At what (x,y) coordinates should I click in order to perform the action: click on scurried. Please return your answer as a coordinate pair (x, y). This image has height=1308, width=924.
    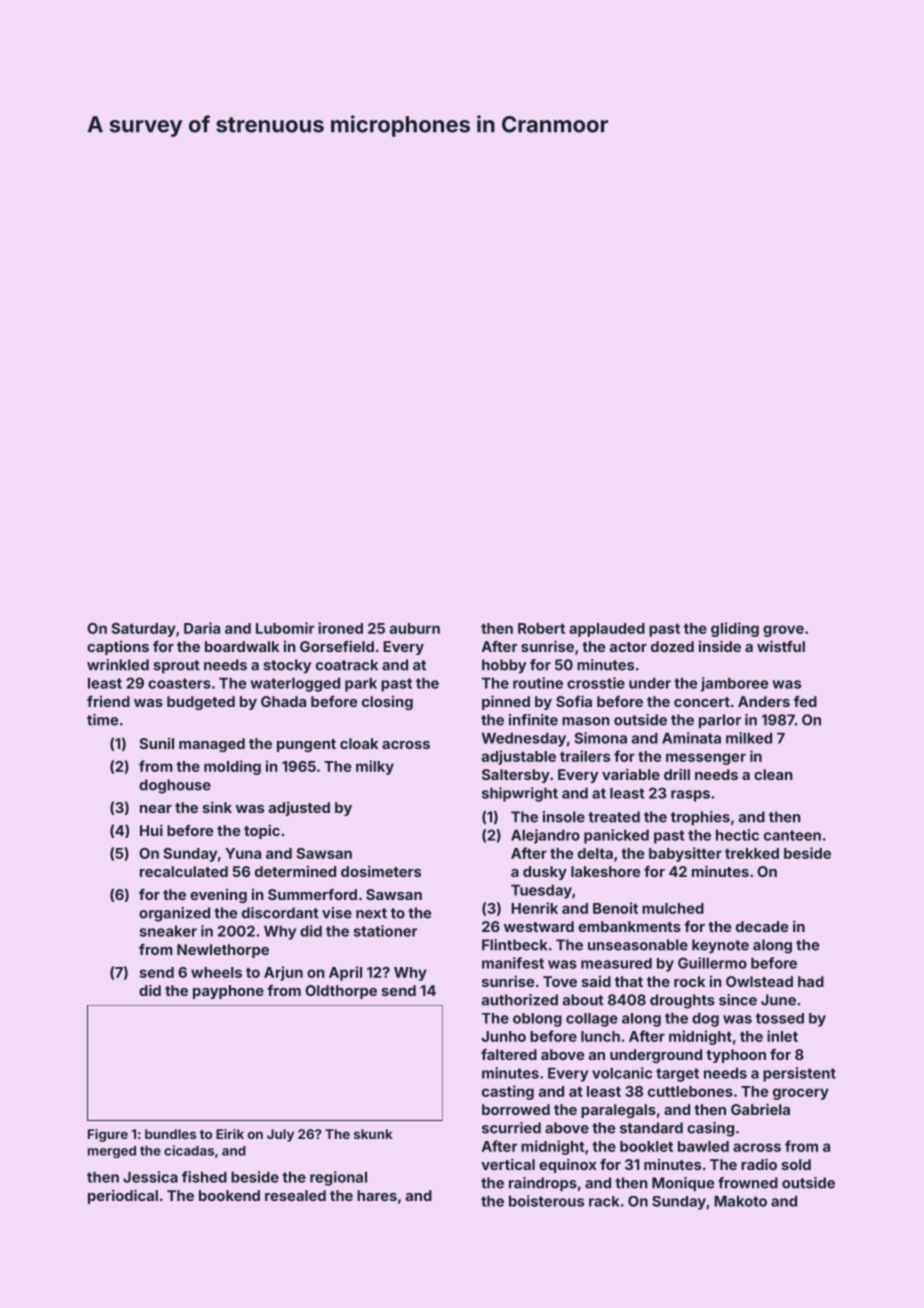
    Looking at the image, I should click on (511, 1128).
